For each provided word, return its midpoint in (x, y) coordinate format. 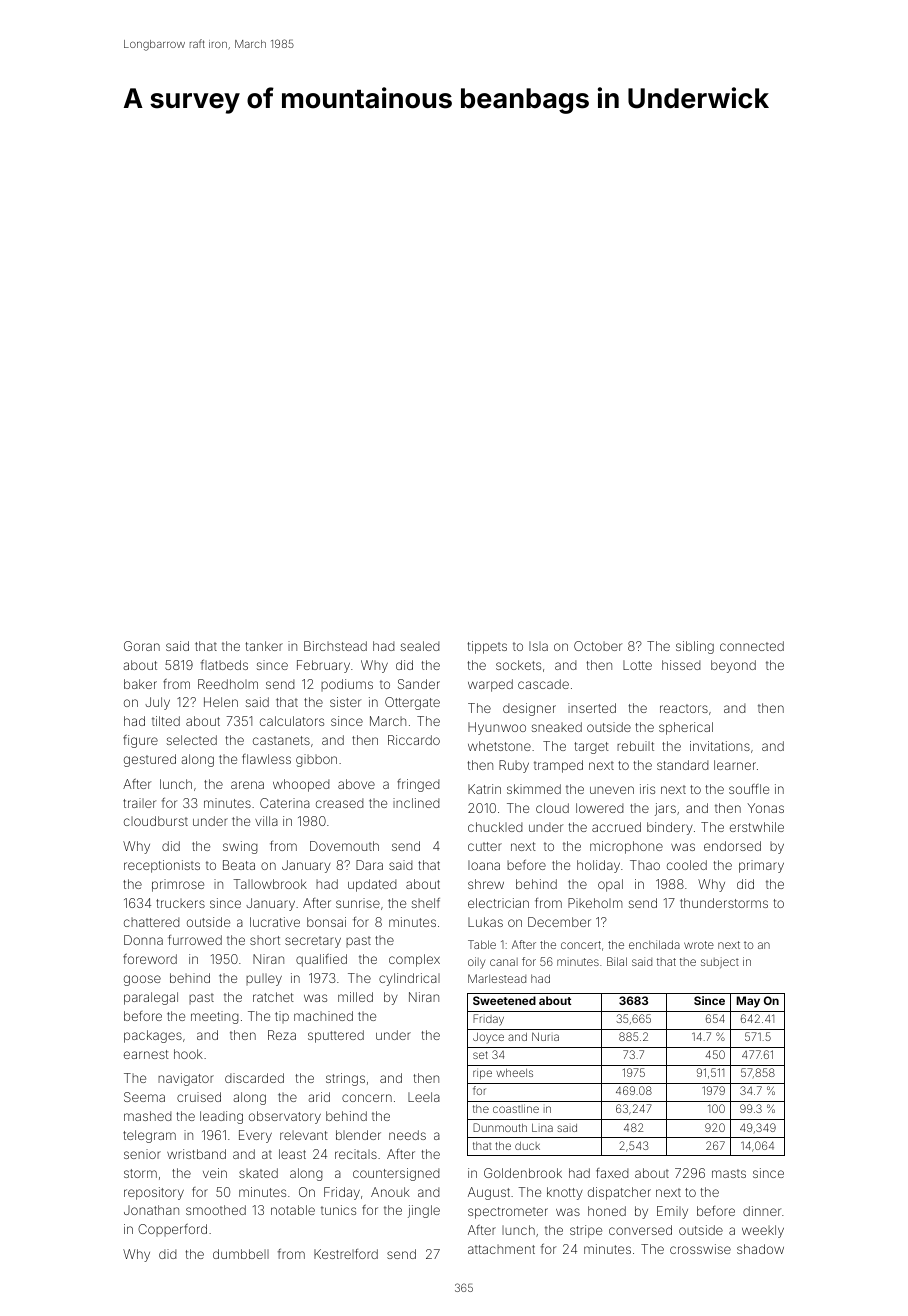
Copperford (172, 1230)
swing (240, 847)
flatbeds (224, 665)
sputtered (336, 1036)
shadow (760, 1249)
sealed (420, 646)
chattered (152, 922)
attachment (501, 1249)
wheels (514, 1073)
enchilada (654, 944)
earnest (146, 1054)
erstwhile (757, 827)
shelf (426, 903)
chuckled (495, 827)
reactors (684, 708)
